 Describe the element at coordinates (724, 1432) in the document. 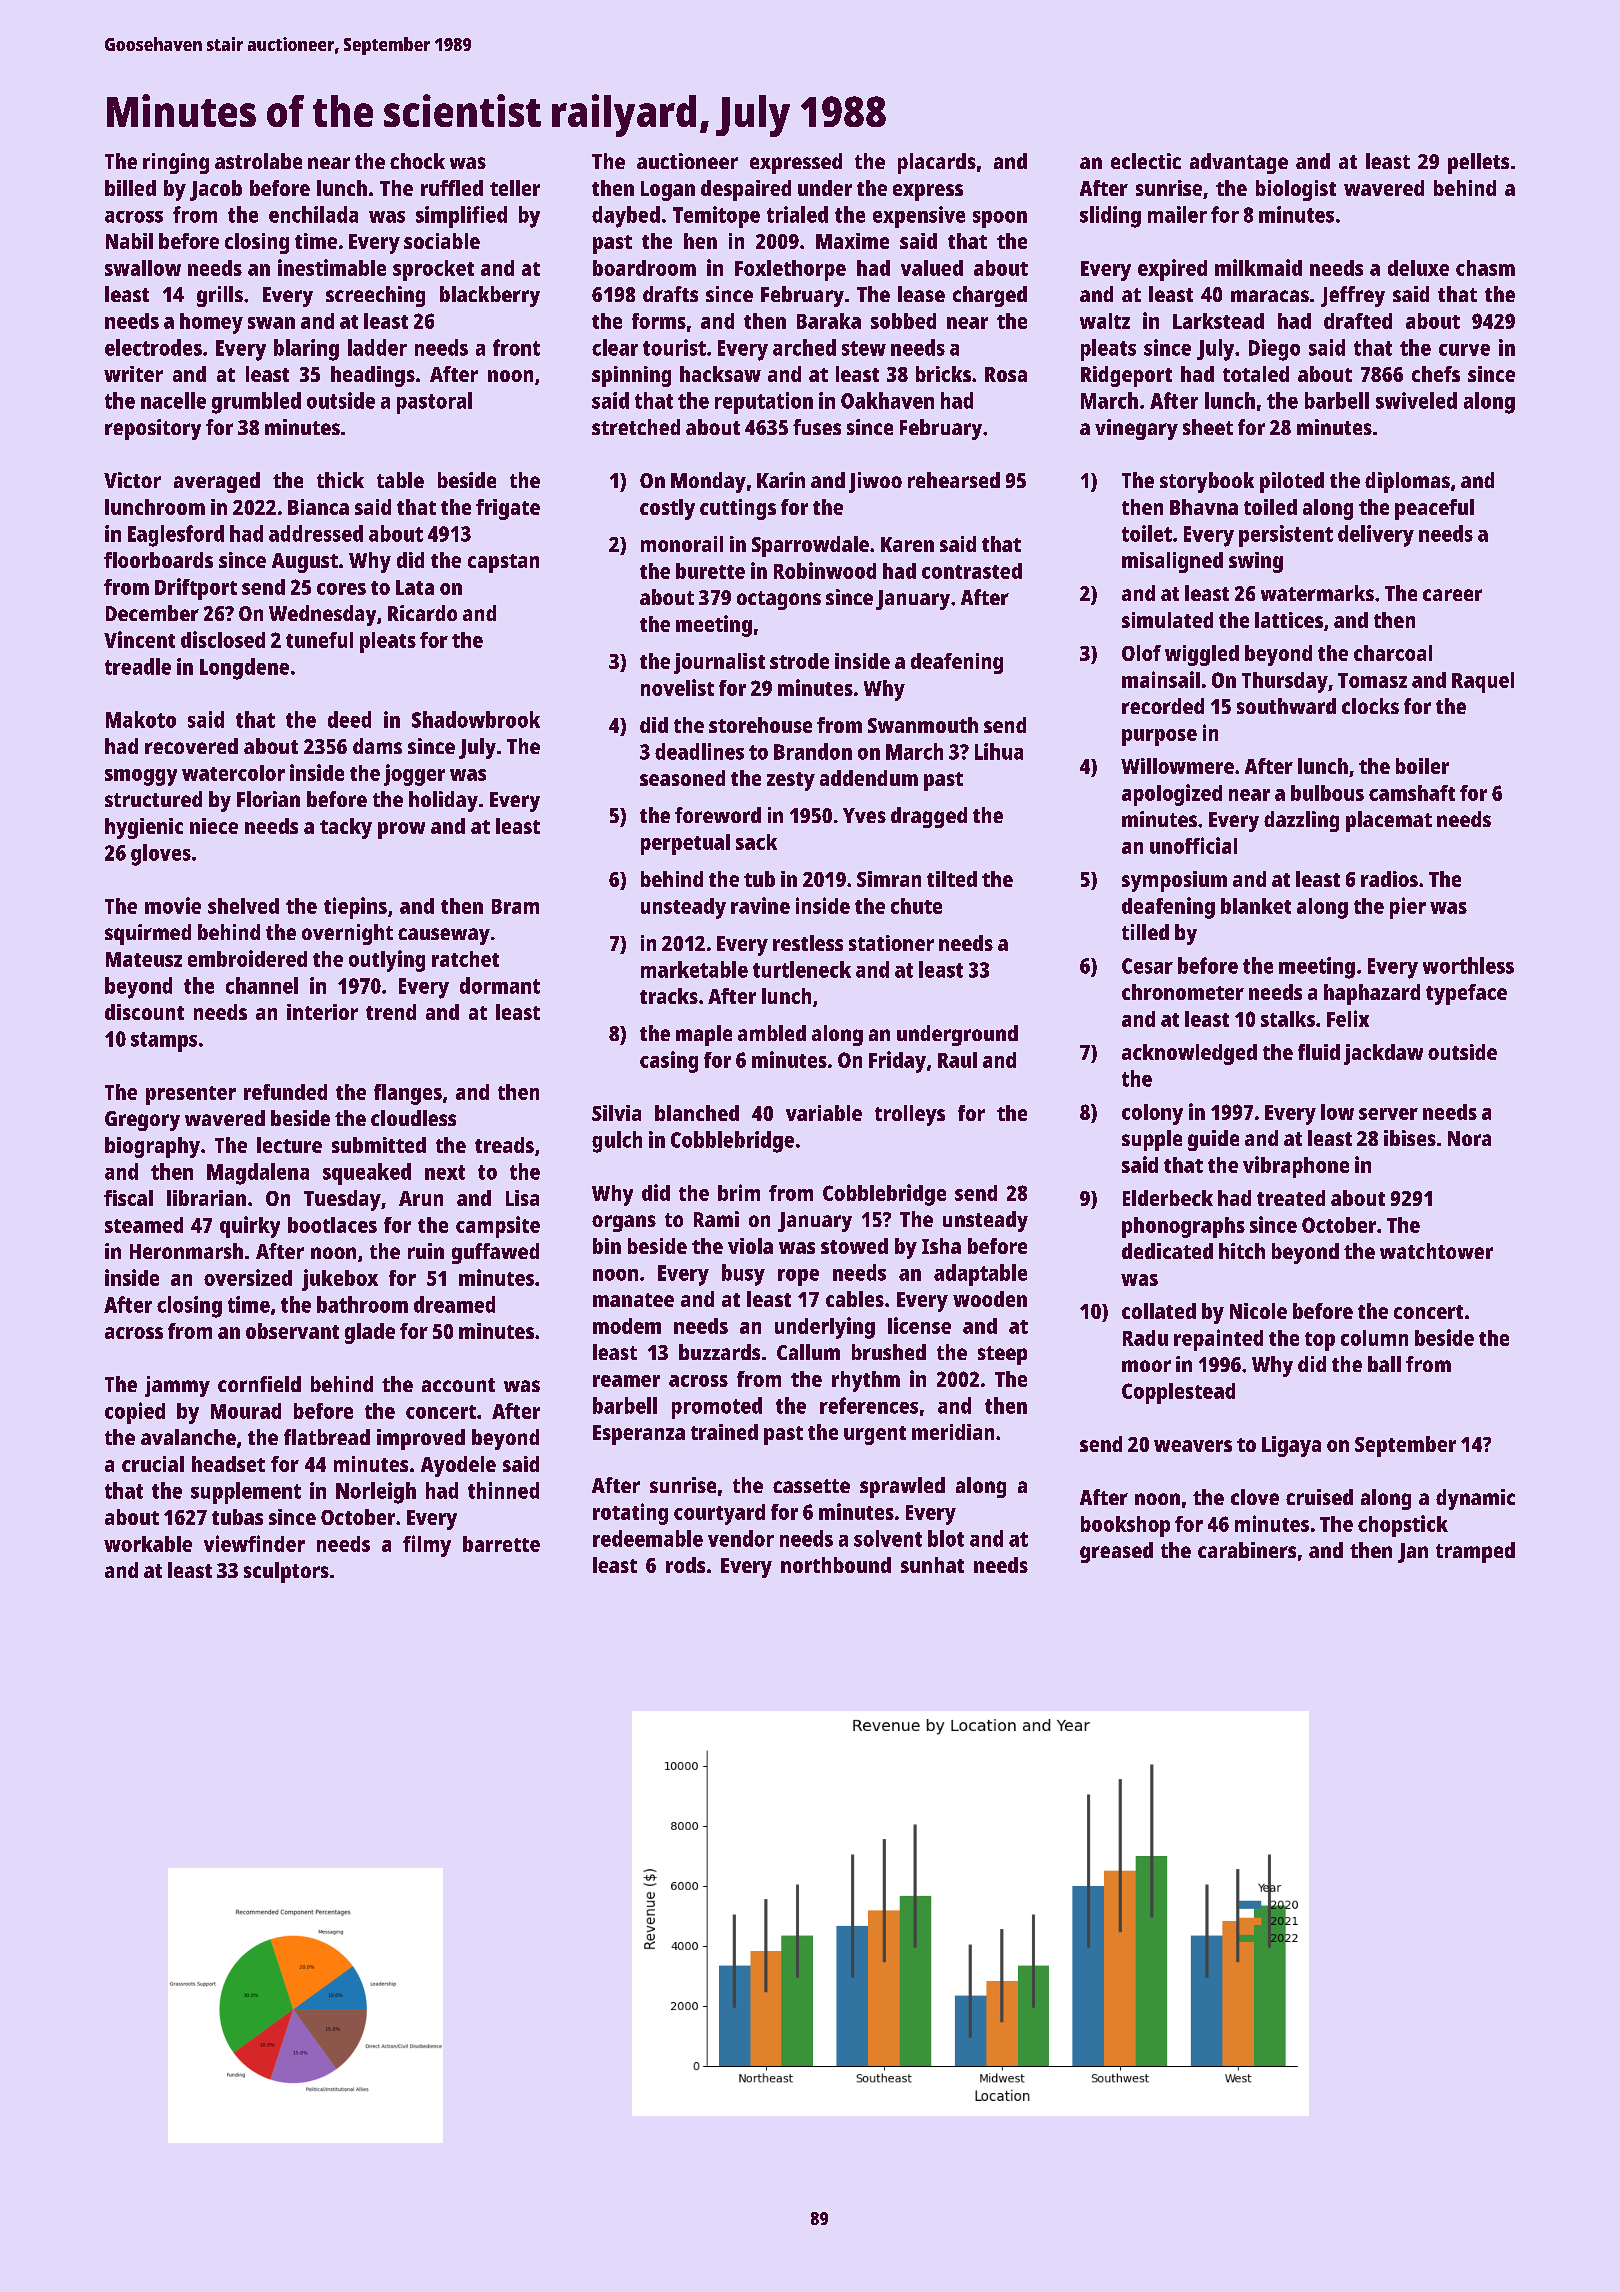

I see `trained` at that location.
